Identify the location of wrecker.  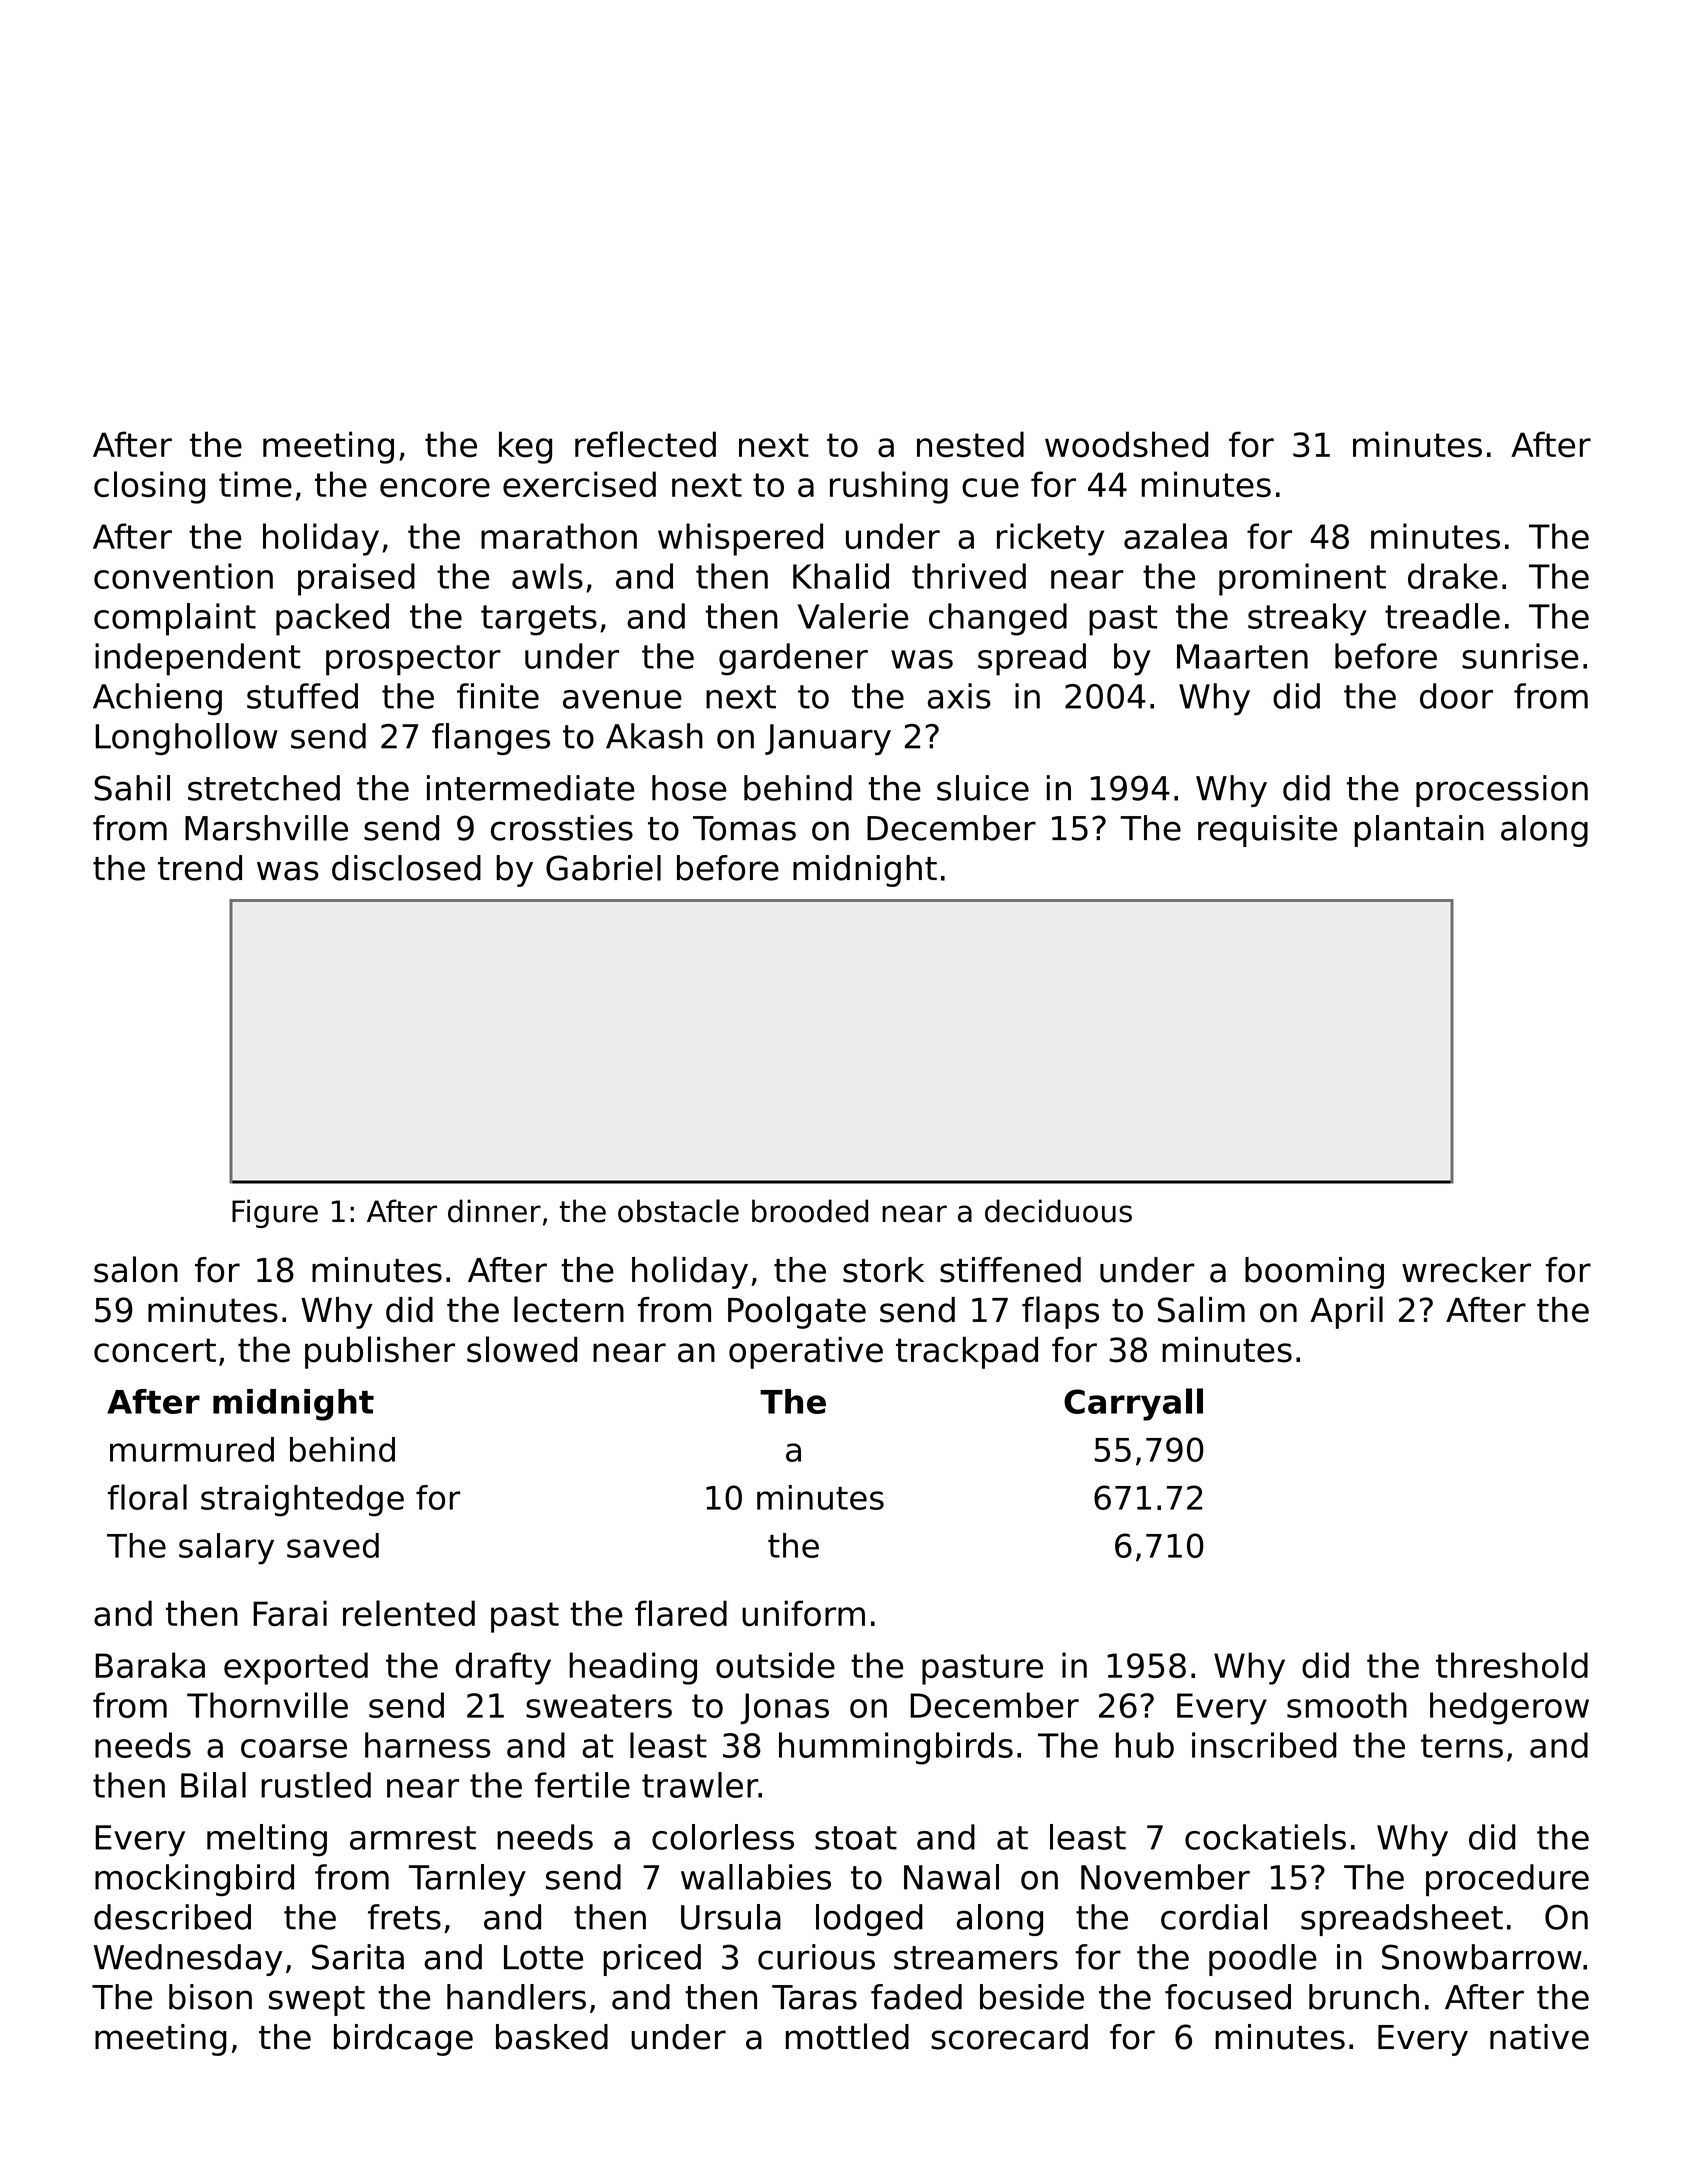
(1466, 1270).
